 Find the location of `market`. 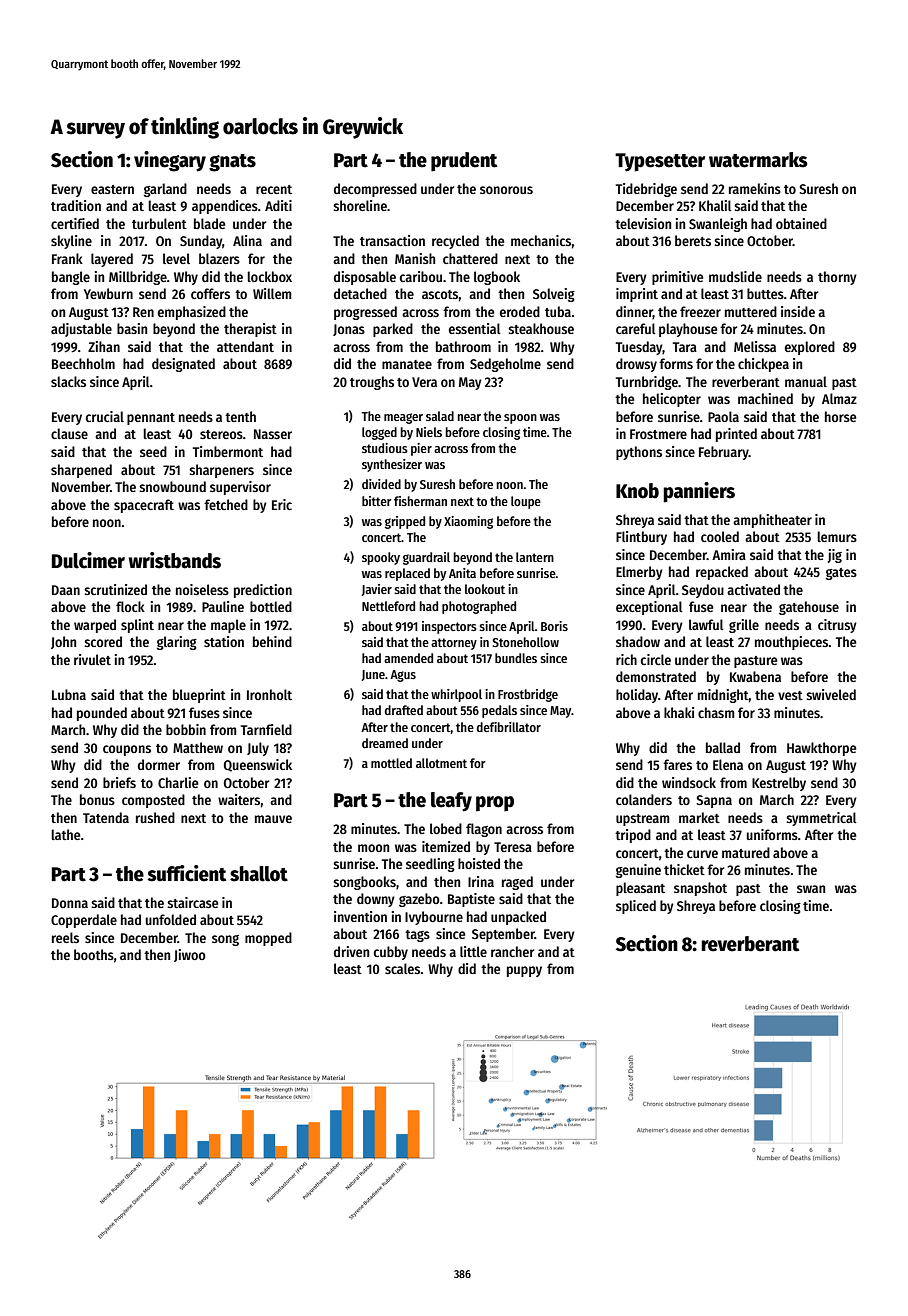

market is located at coordinates (699, 817).
